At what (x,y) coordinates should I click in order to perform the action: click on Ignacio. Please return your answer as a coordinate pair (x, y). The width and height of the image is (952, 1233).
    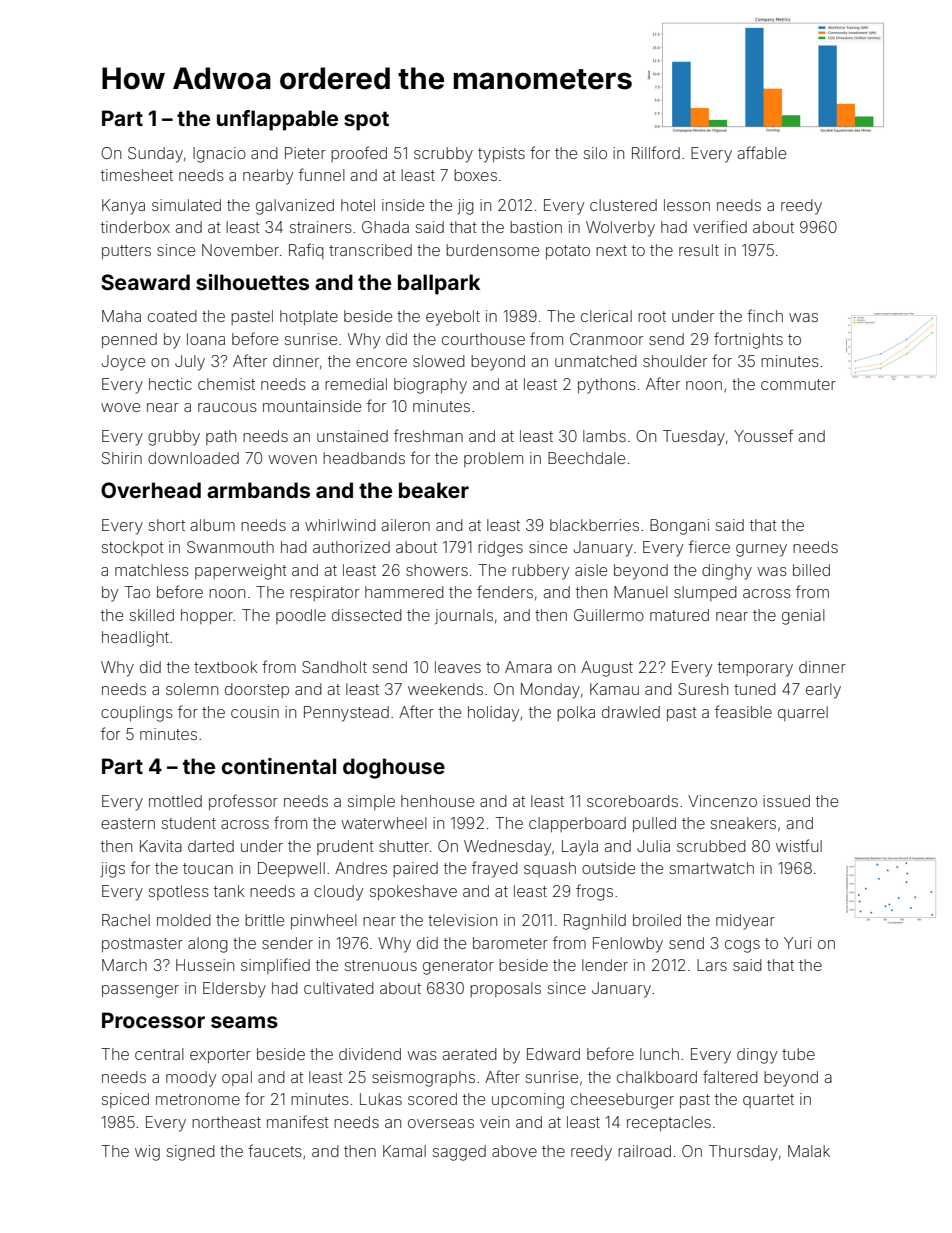
    Looking at the image, I should click on (219, 155).
